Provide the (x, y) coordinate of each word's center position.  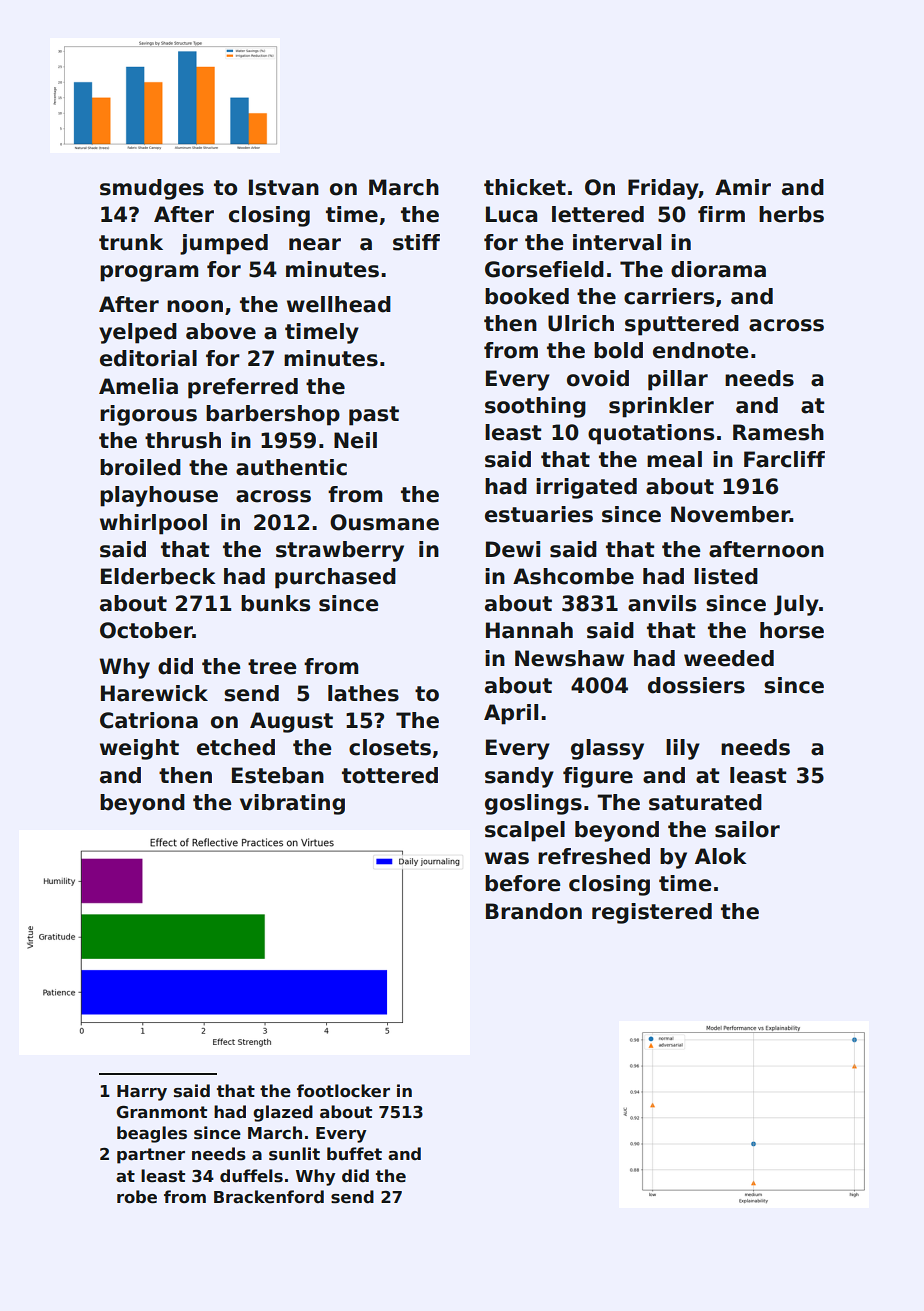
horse (792, 630)
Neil (355, 440)
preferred (243, 388)
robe (137, 1197)
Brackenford (269, 1197)
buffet (354, 1154)
